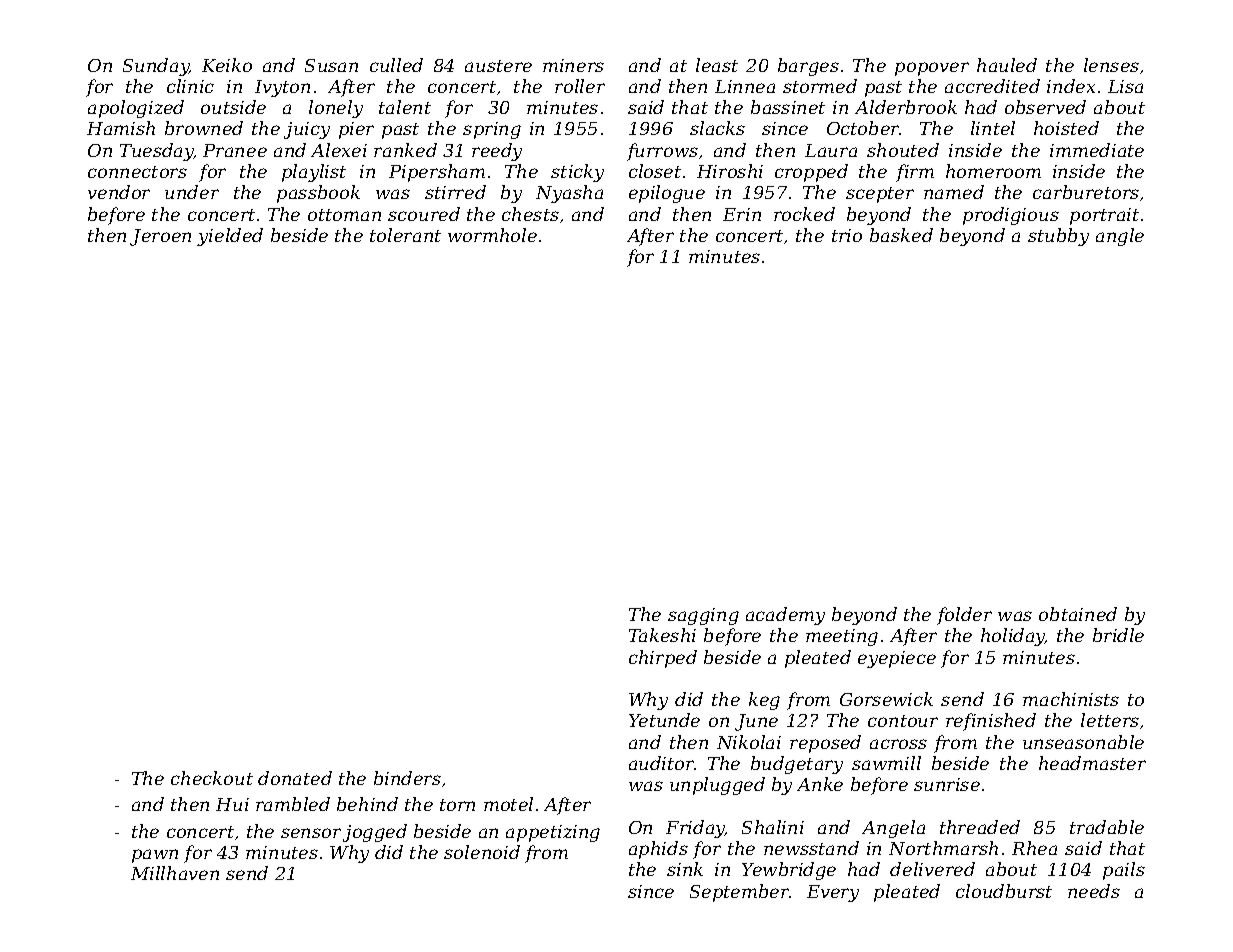  Describe the element at coordinates (212, 778) in the page. I see `checkout` at that location.
